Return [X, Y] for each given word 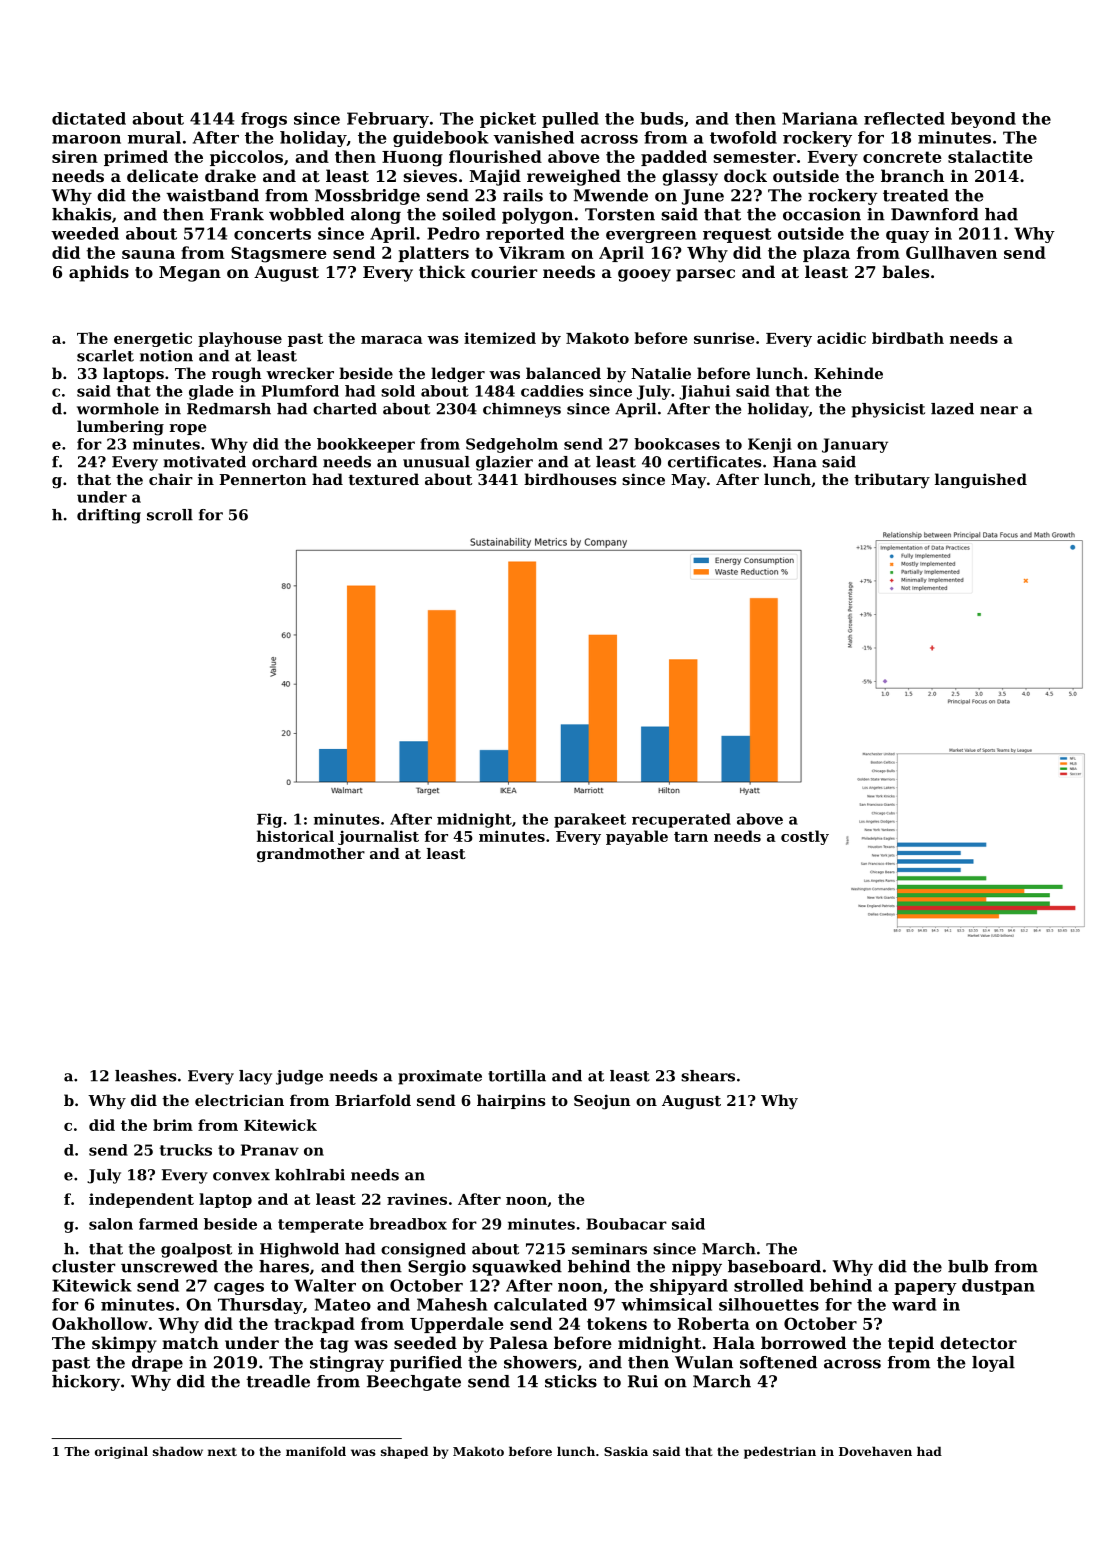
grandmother [311, 855]
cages [239, 1289]
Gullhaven [951, 252]
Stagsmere [279, 254]
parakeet [590, 820]
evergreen [651, 237]
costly [805, 837]
